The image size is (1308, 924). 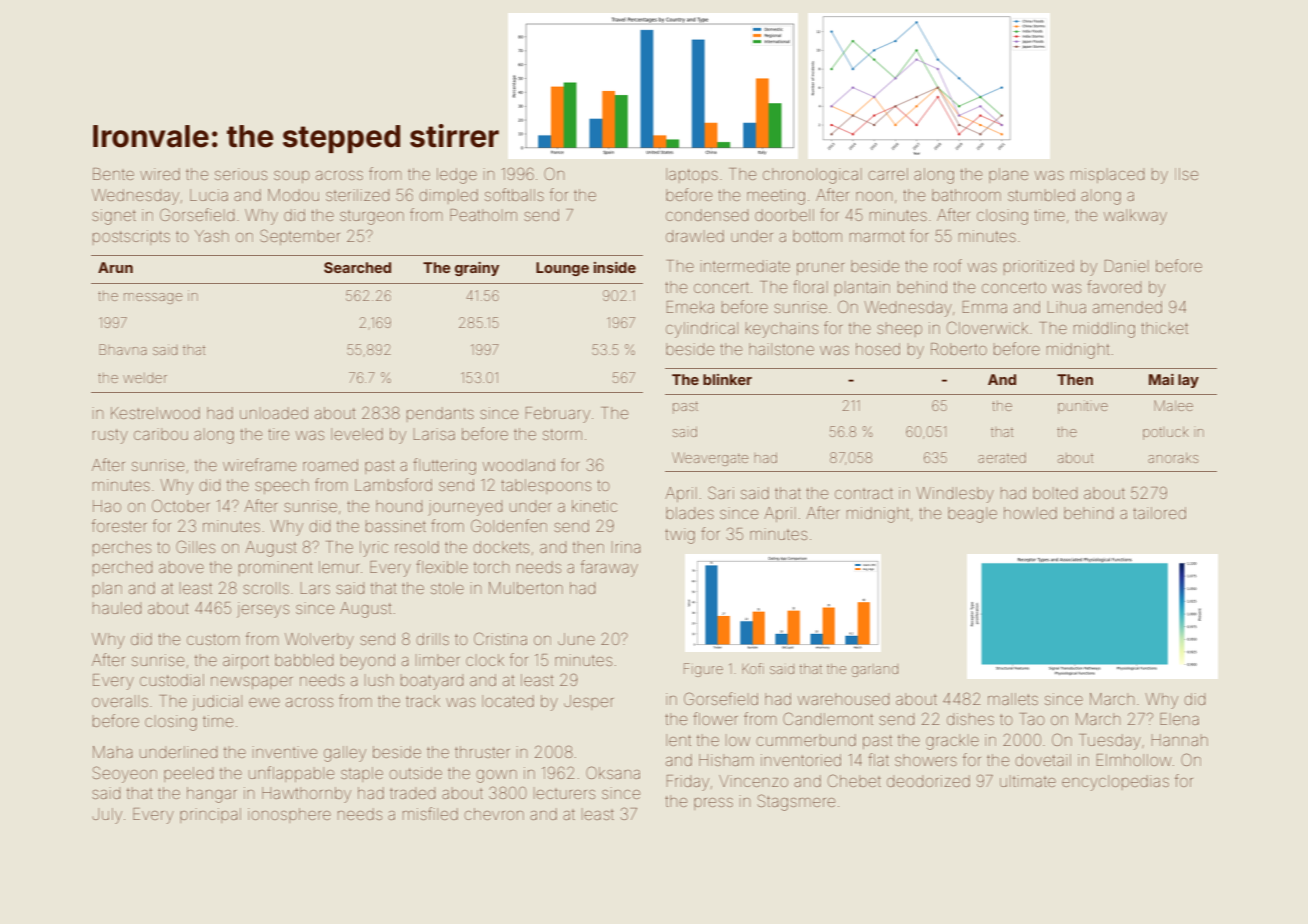 What do you see at coordinates (1161, 379) in the screenshot?
I see `Mai` at bounding box center [1161, 379].
